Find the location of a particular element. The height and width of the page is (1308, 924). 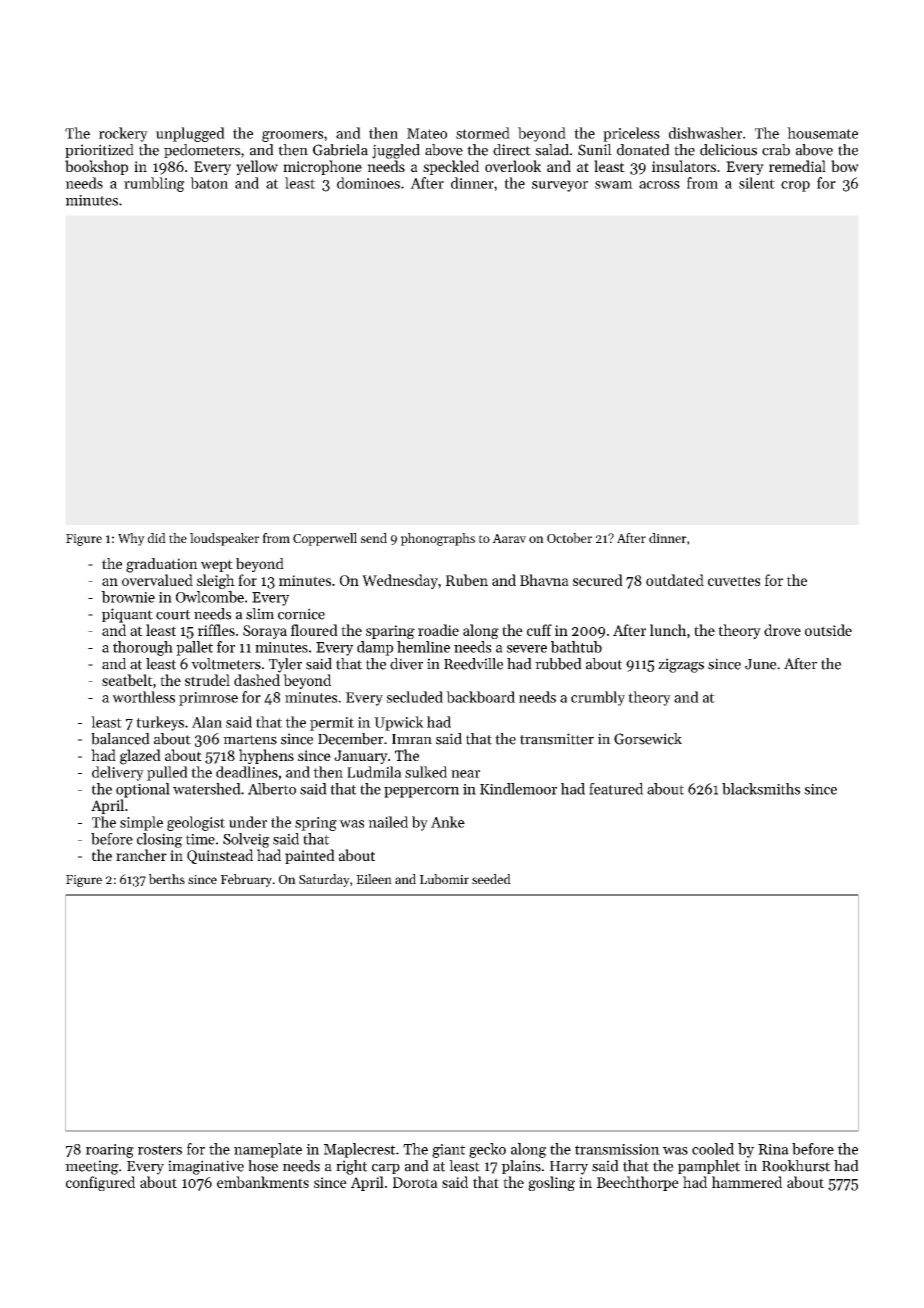

Saturday is located at coordinates (324, 880).
